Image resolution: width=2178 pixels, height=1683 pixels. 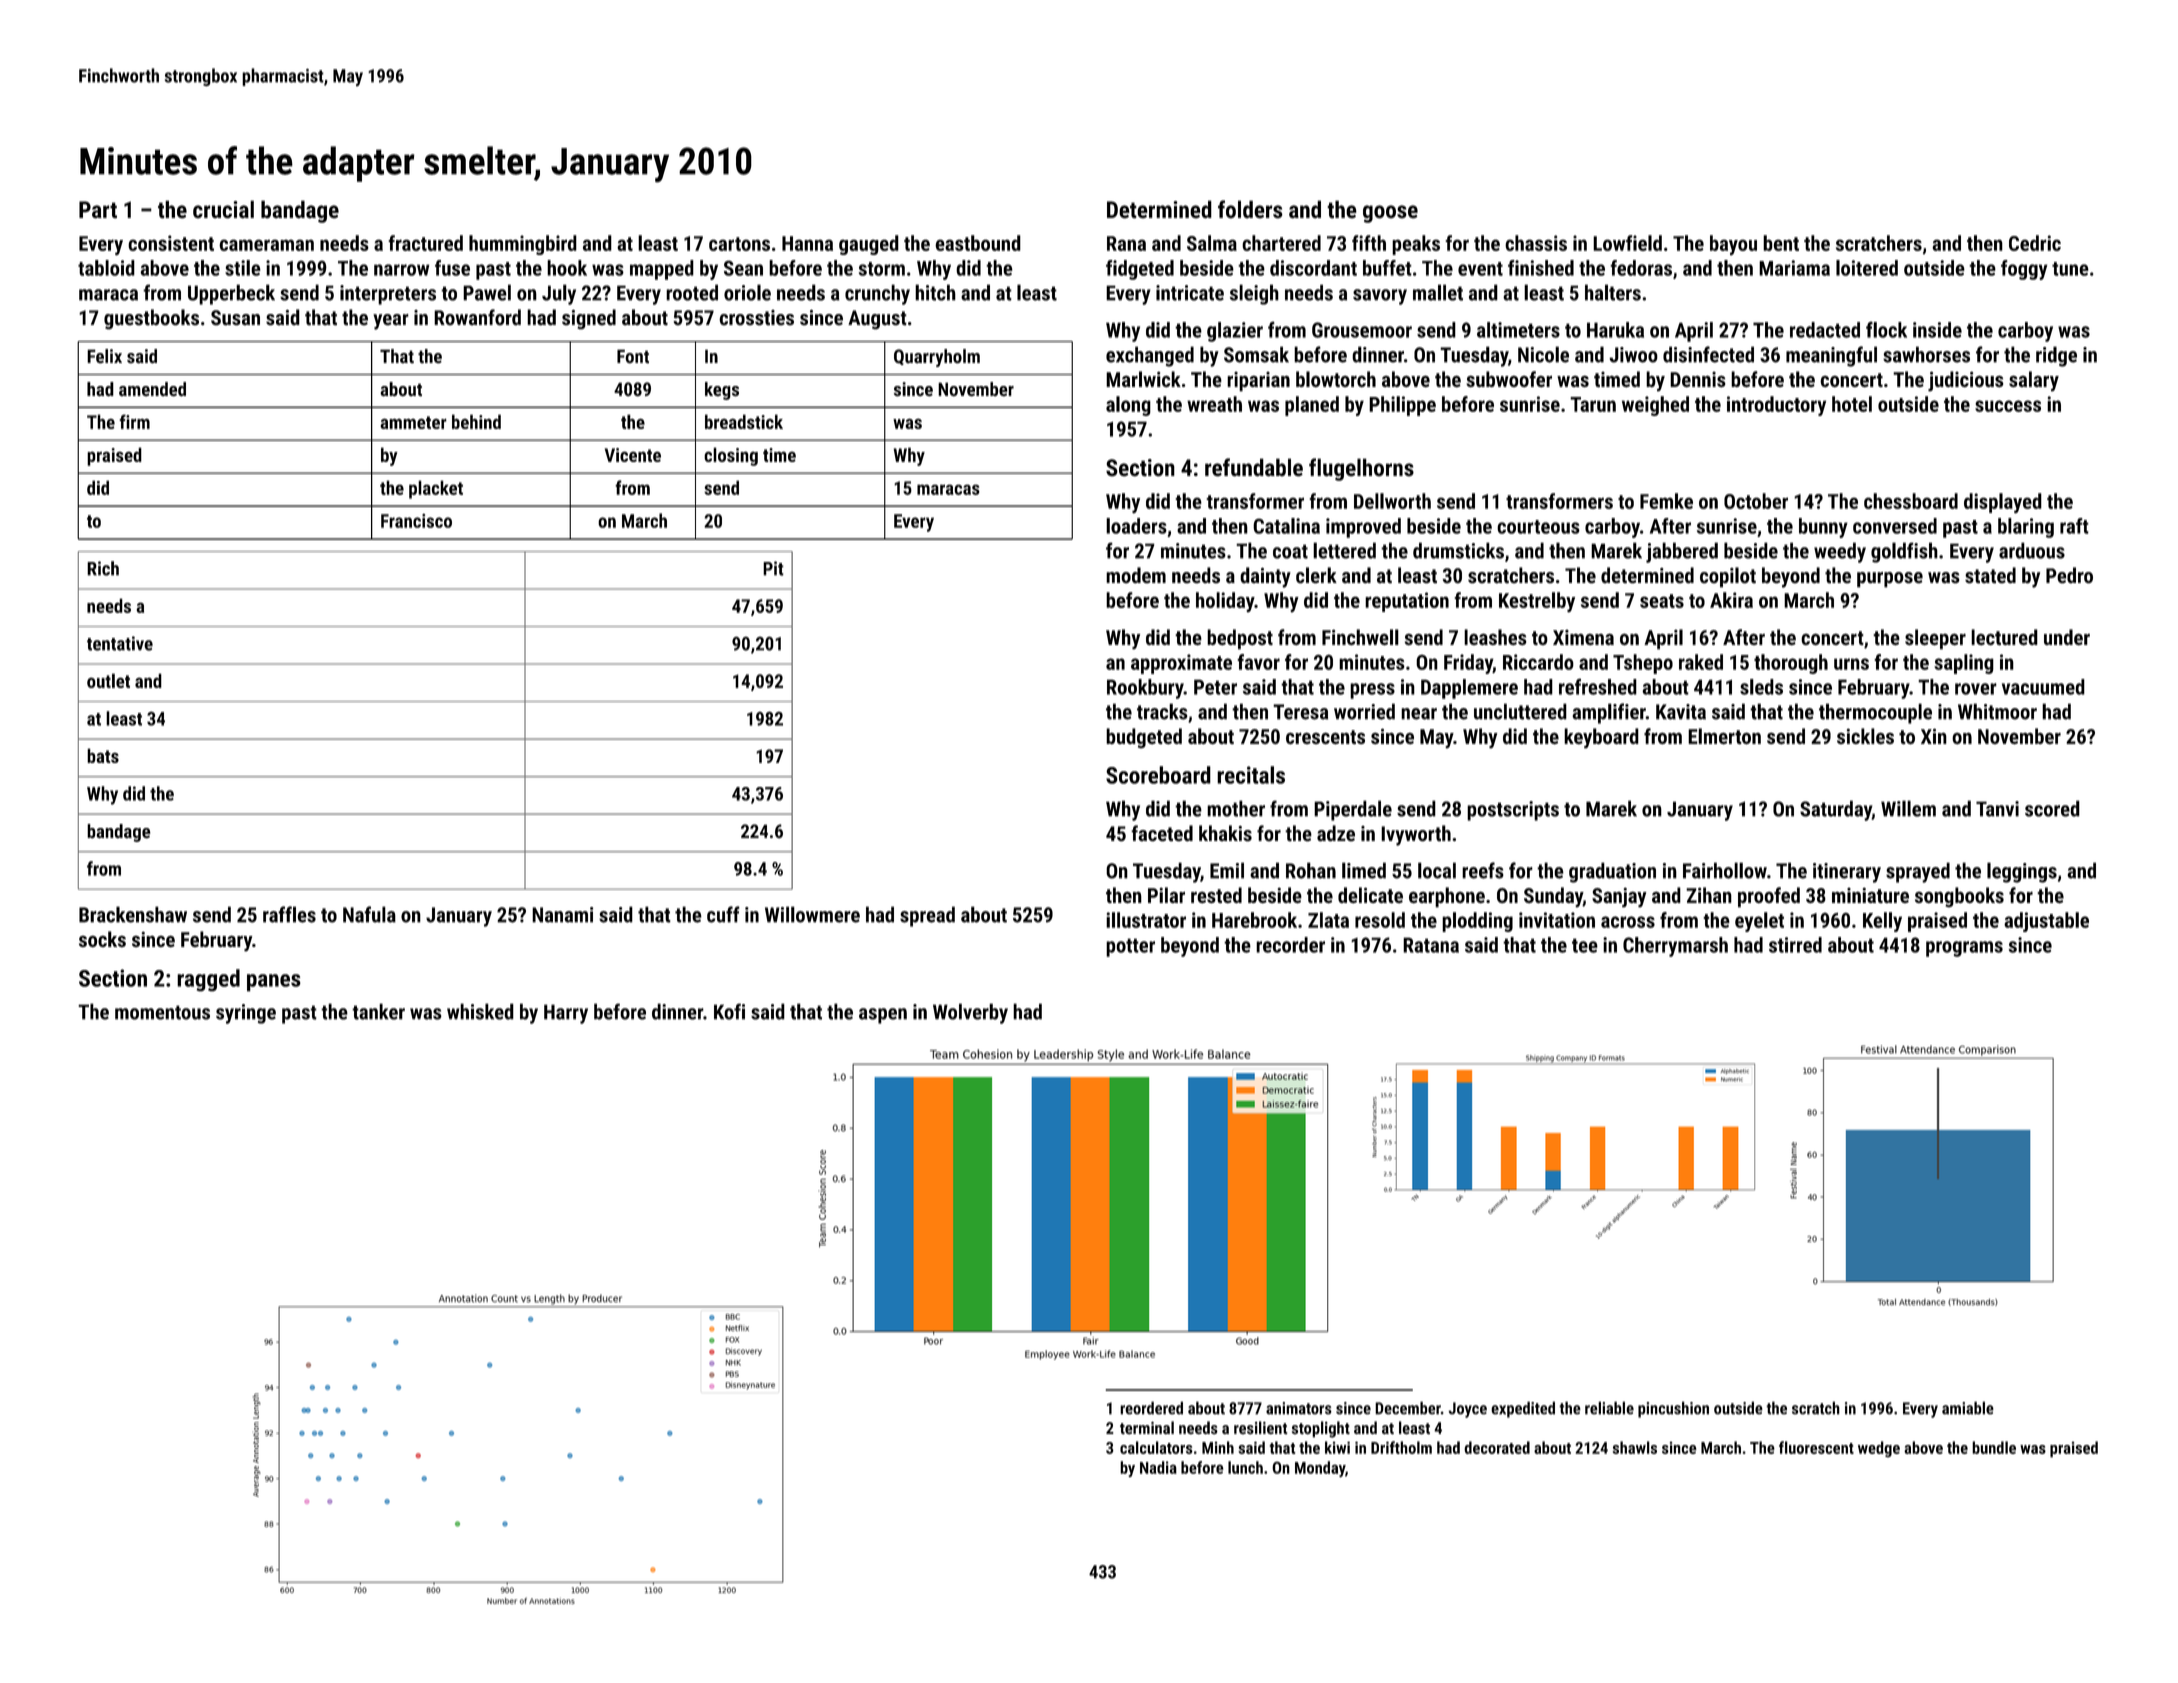 What do you see at coordinates (1816, 1447) in the screenshot?
I see `fluorescent` at bounding box center [1816, 1447].
